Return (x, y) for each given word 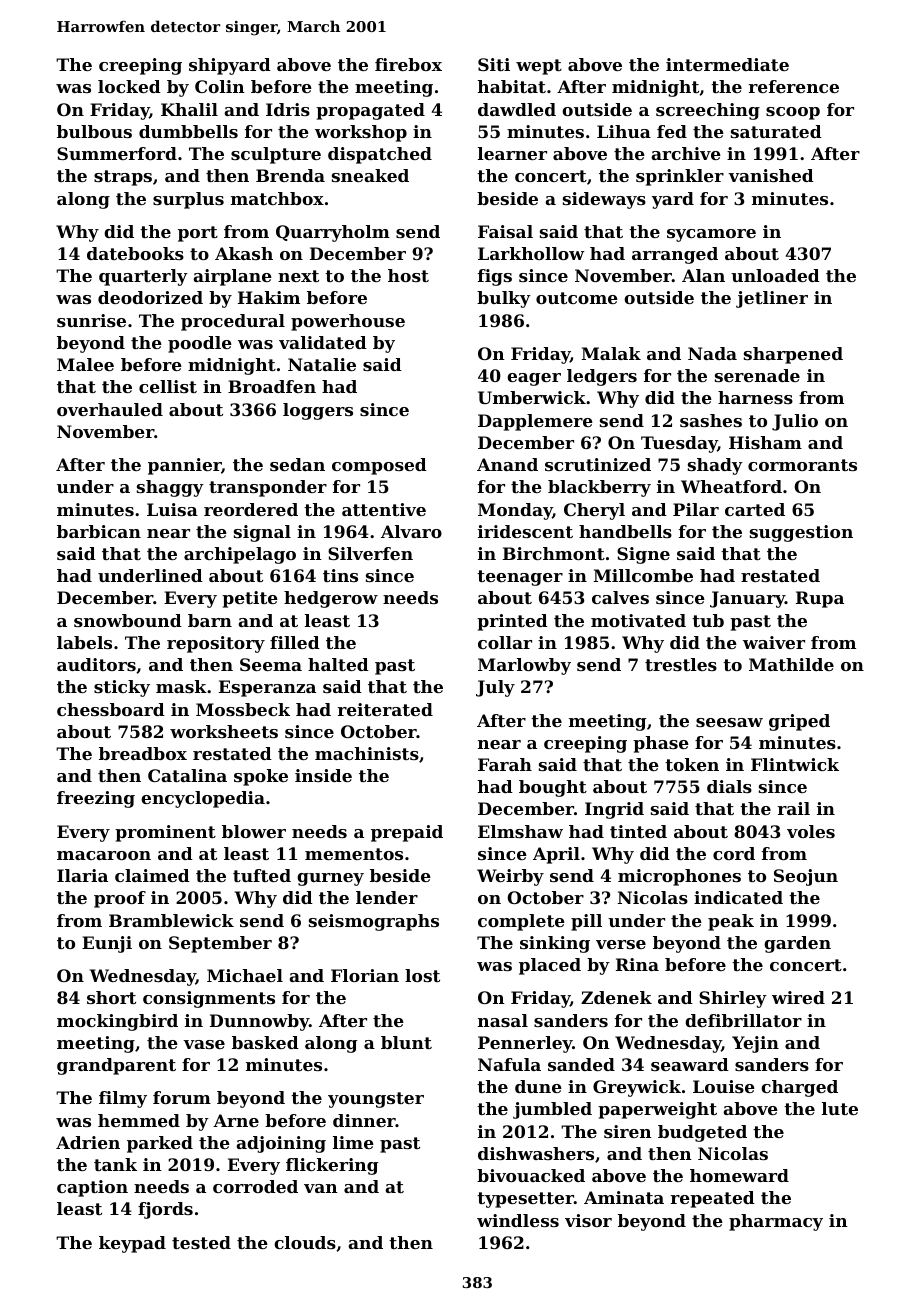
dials (729, 786)
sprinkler (680, 177)
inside (323, 775)
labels (84, 642)
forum (182, 1097)
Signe (643, 555)
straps (123, 178)
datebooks (135, 253)
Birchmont (554, 553)
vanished (771, 175)
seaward (690, 1064)
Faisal (505, 231)
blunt (406, 1042)
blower (254, 831)
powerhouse (348, 322)
